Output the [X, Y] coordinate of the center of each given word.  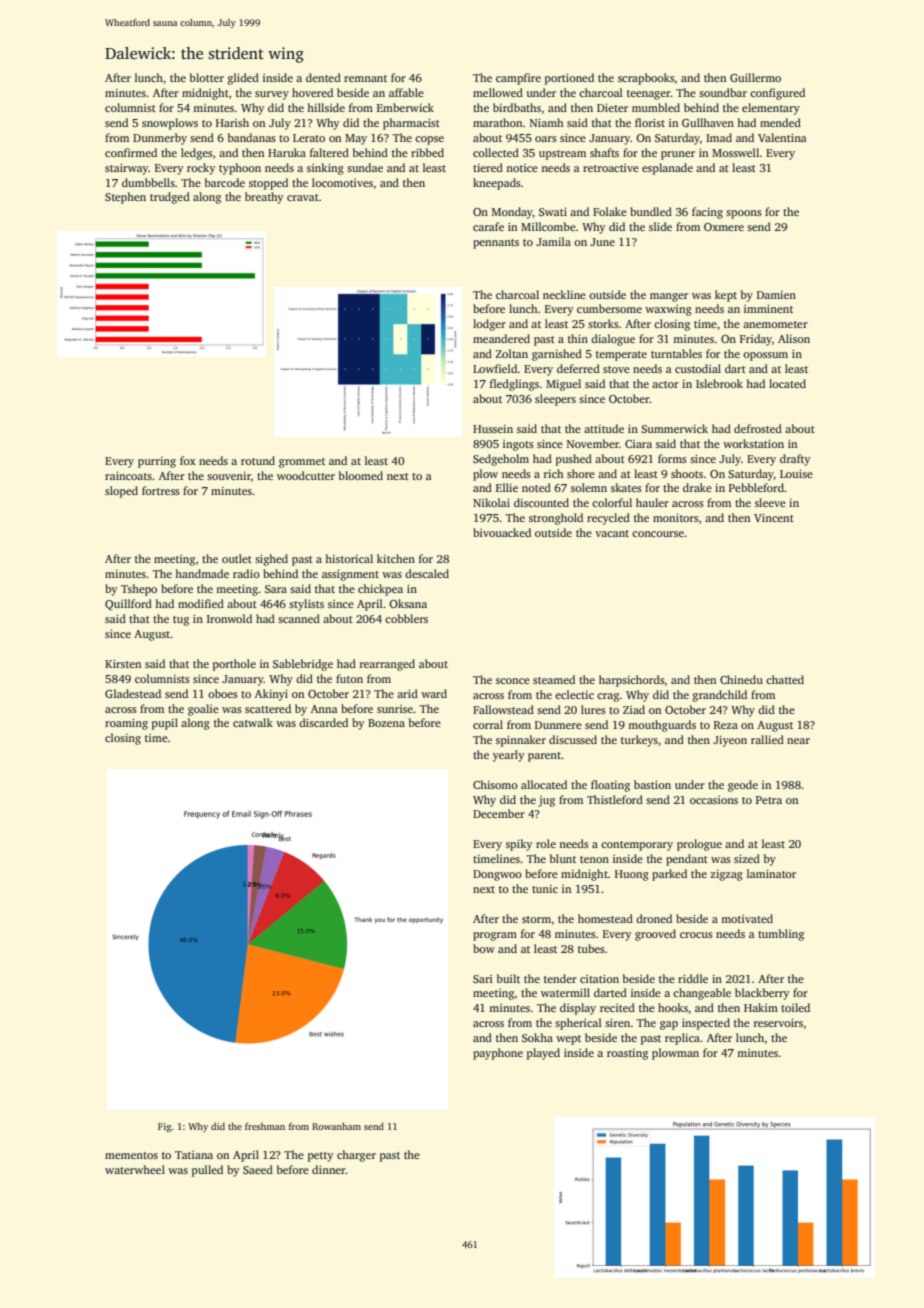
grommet [302, 463]
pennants [496, 244]
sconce [513, 681]
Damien [776, 295]
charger [356, 1156]
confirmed [131, 152]
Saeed [258, 1169]
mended [780, 122]
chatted [785, 679]
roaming [126, 724]
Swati [553, 211]
